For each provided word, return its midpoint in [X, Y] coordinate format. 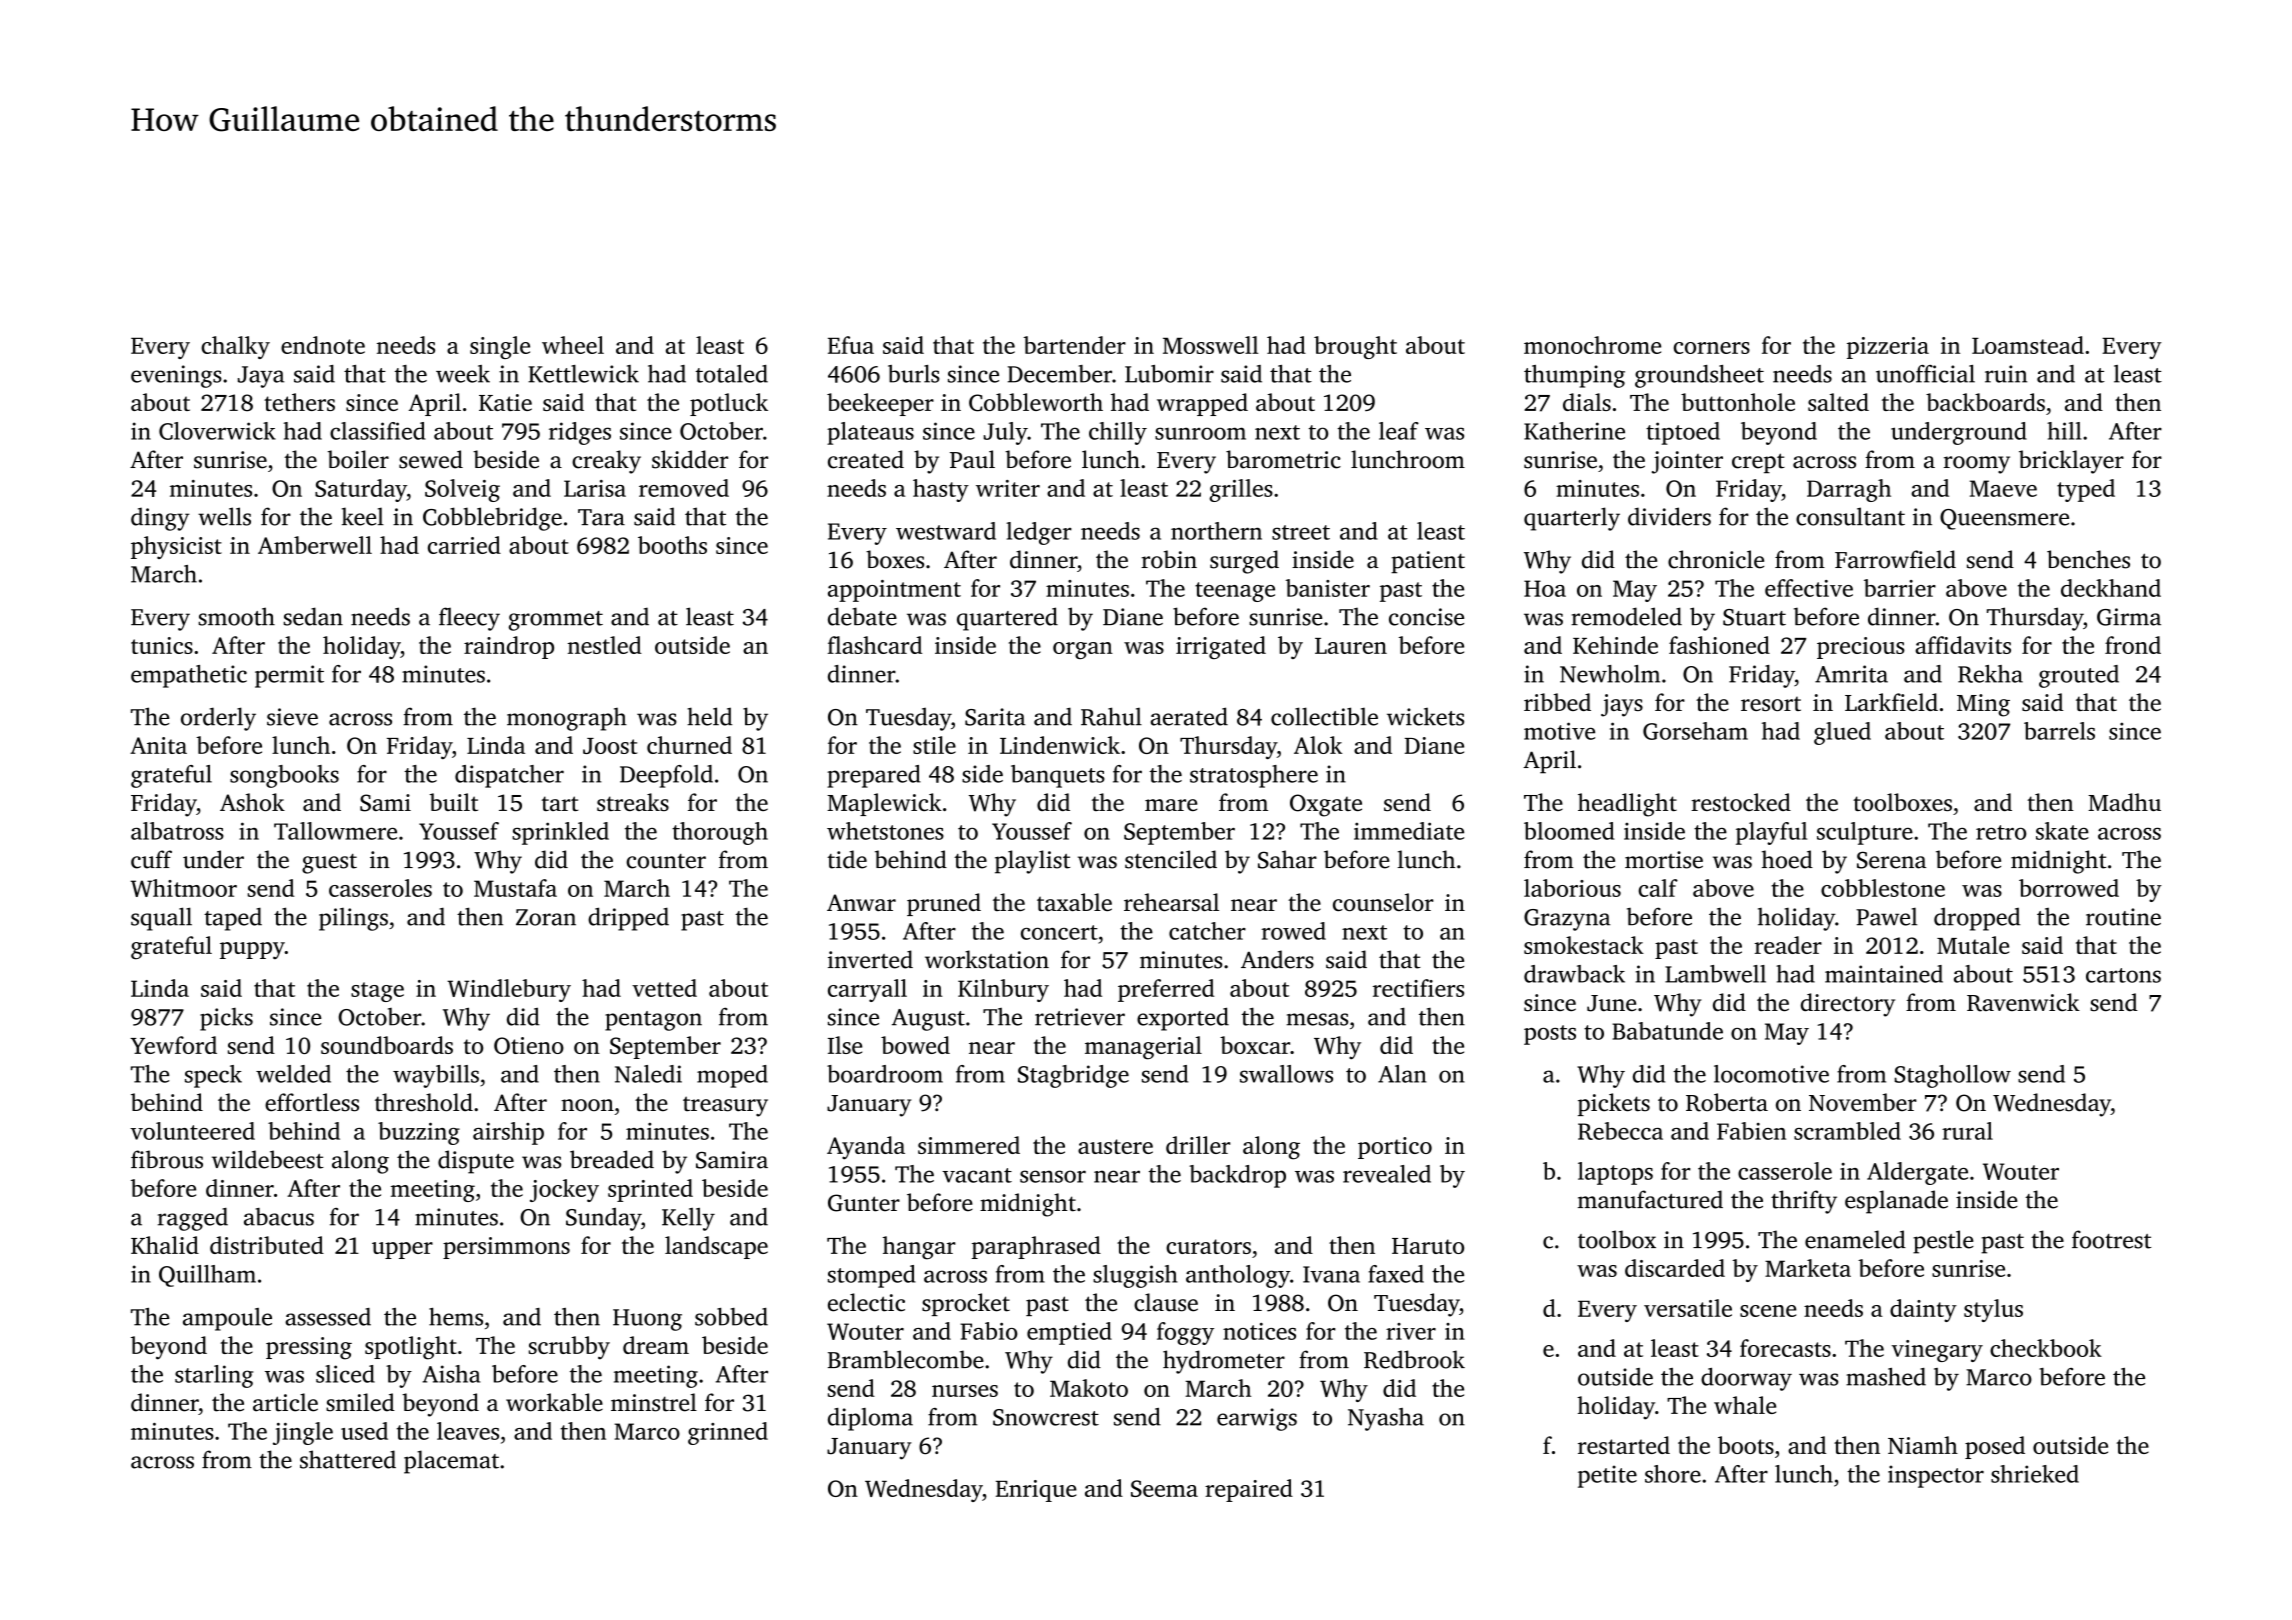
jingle [303, 1433]
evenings [176, 376]
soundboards [387, 1045]
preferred [1166, 990]
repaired [1249, 1490]
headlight [1627, 805]
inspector [1936, 1476]
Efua [851, 345]
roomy [1977, 465]
